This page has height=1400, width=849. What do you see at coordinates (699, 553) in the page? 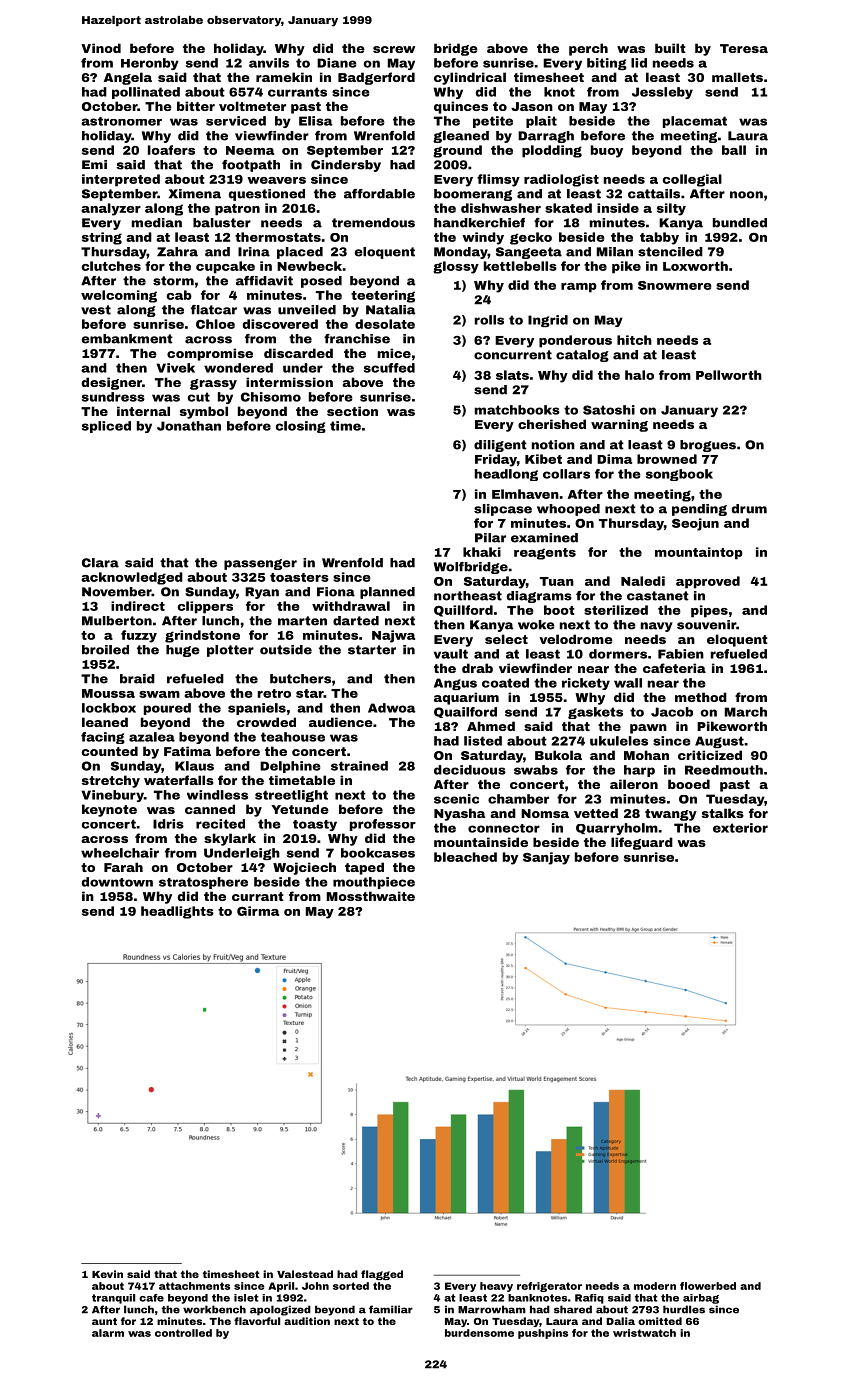
I see `mountaintop` at bounding box center [699, 553].
